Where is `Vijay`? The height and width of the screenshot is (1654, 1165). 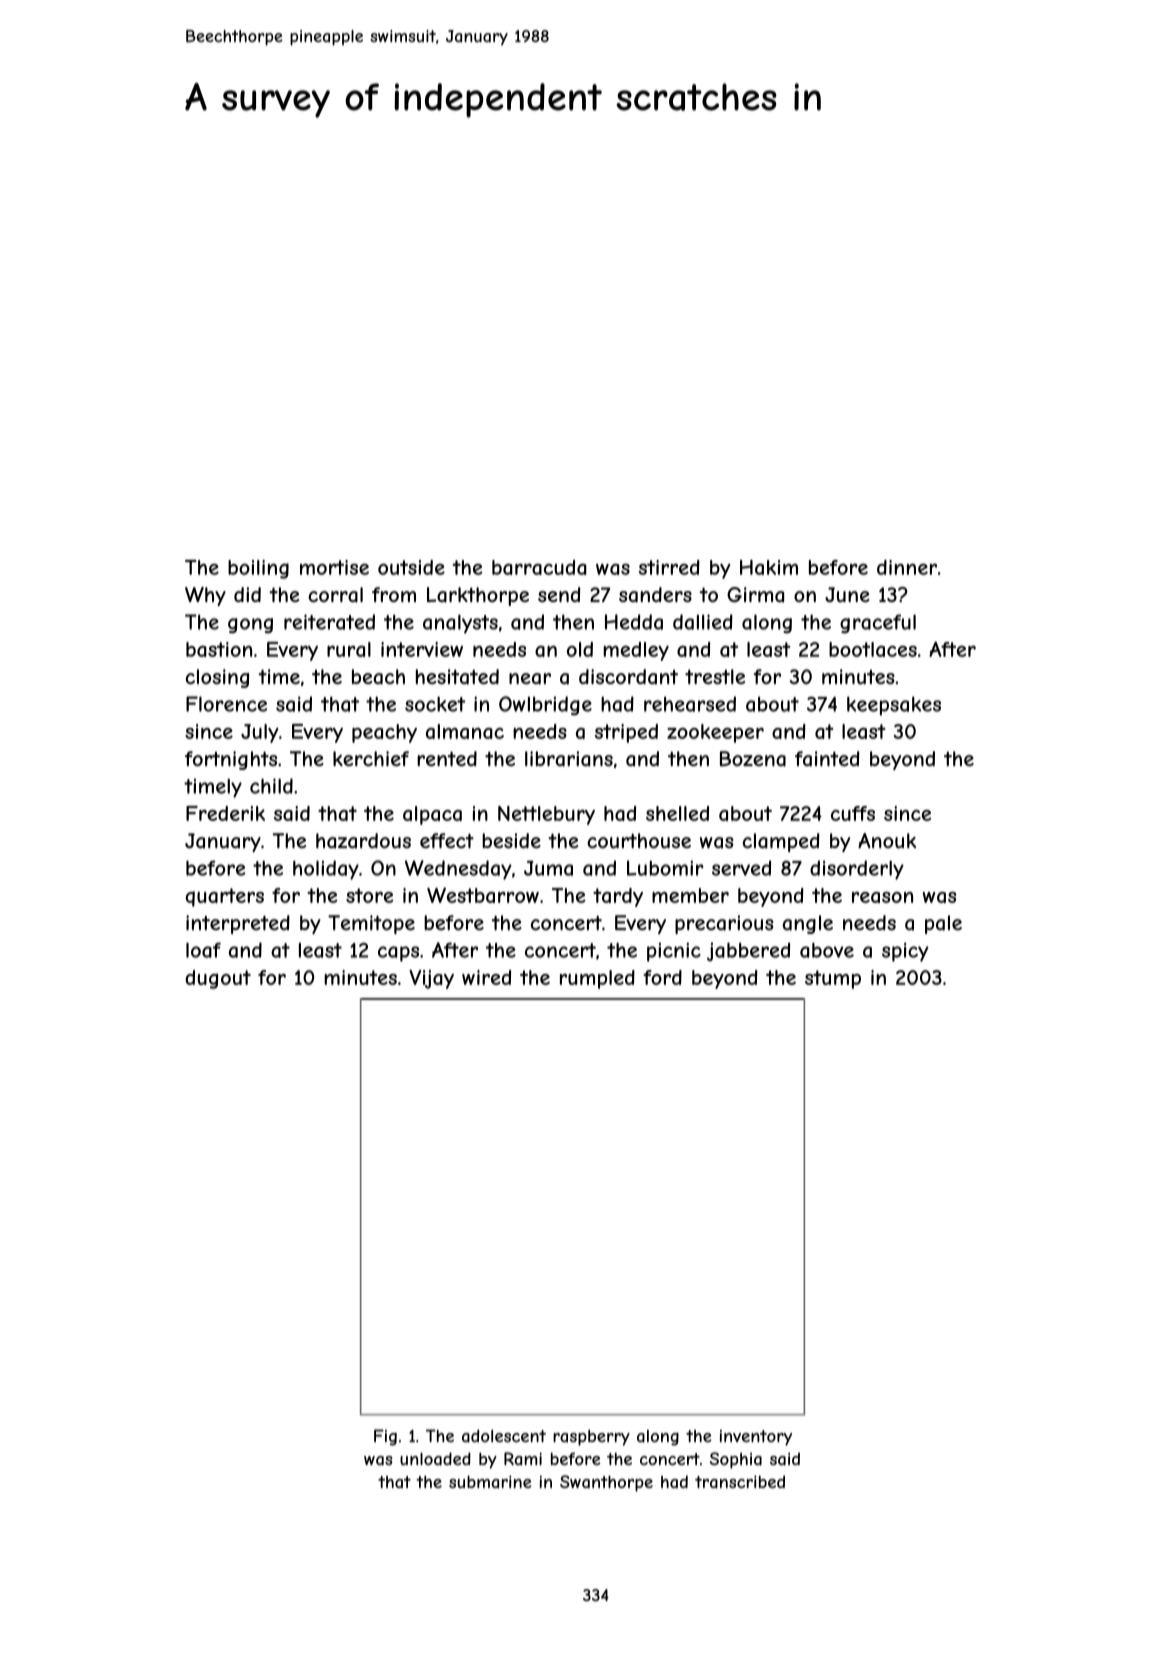
Vijay is located at coordinates (431, 979).
